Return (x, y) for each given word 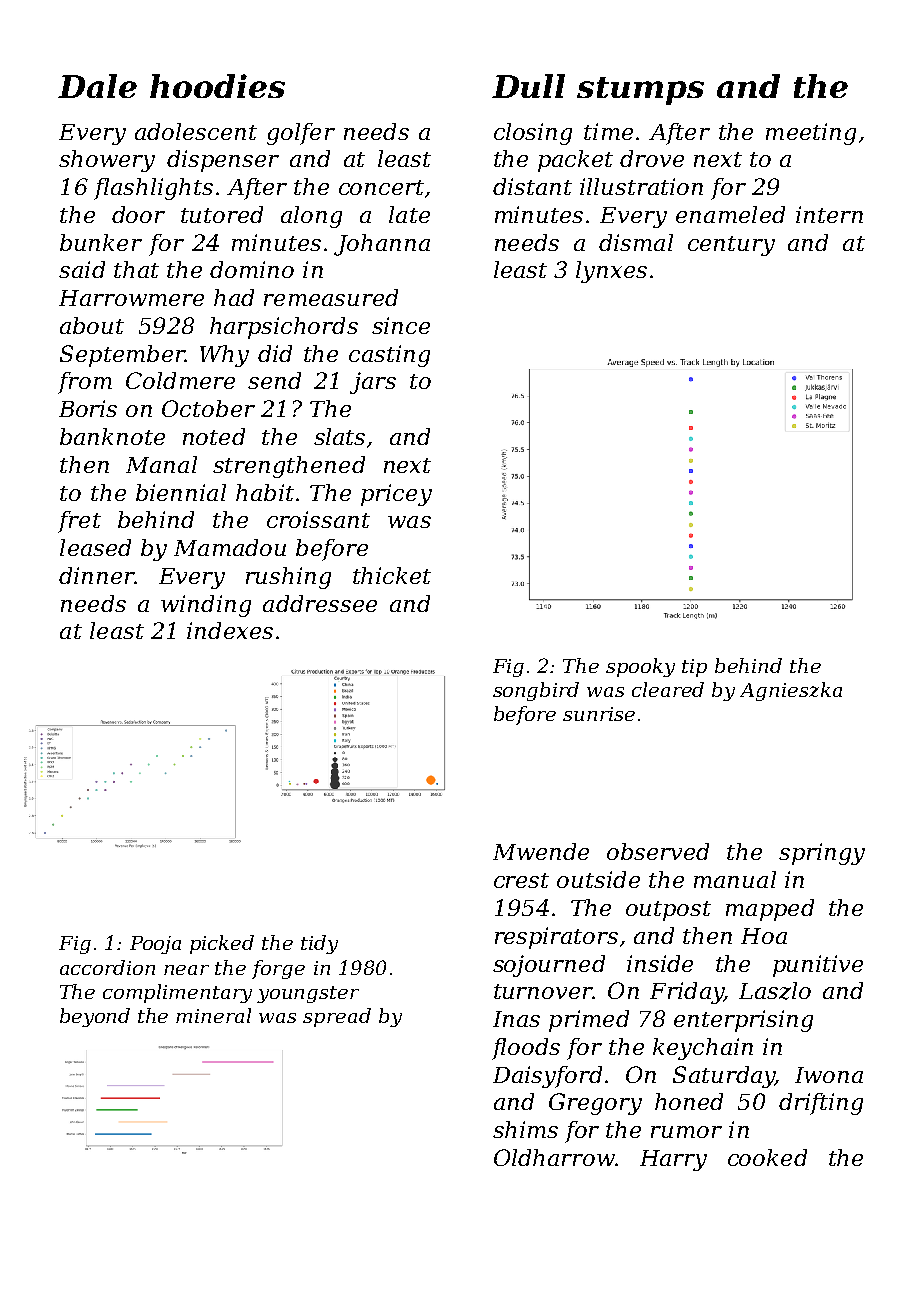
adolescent (196, 131)
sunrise (599, 714)
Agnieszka (791, 691)
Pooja (155, 945)
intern (829, 214)
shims (525, 1129)
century (731, 246)
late (409, 214)
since (401, 325)
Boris (88, 408)
